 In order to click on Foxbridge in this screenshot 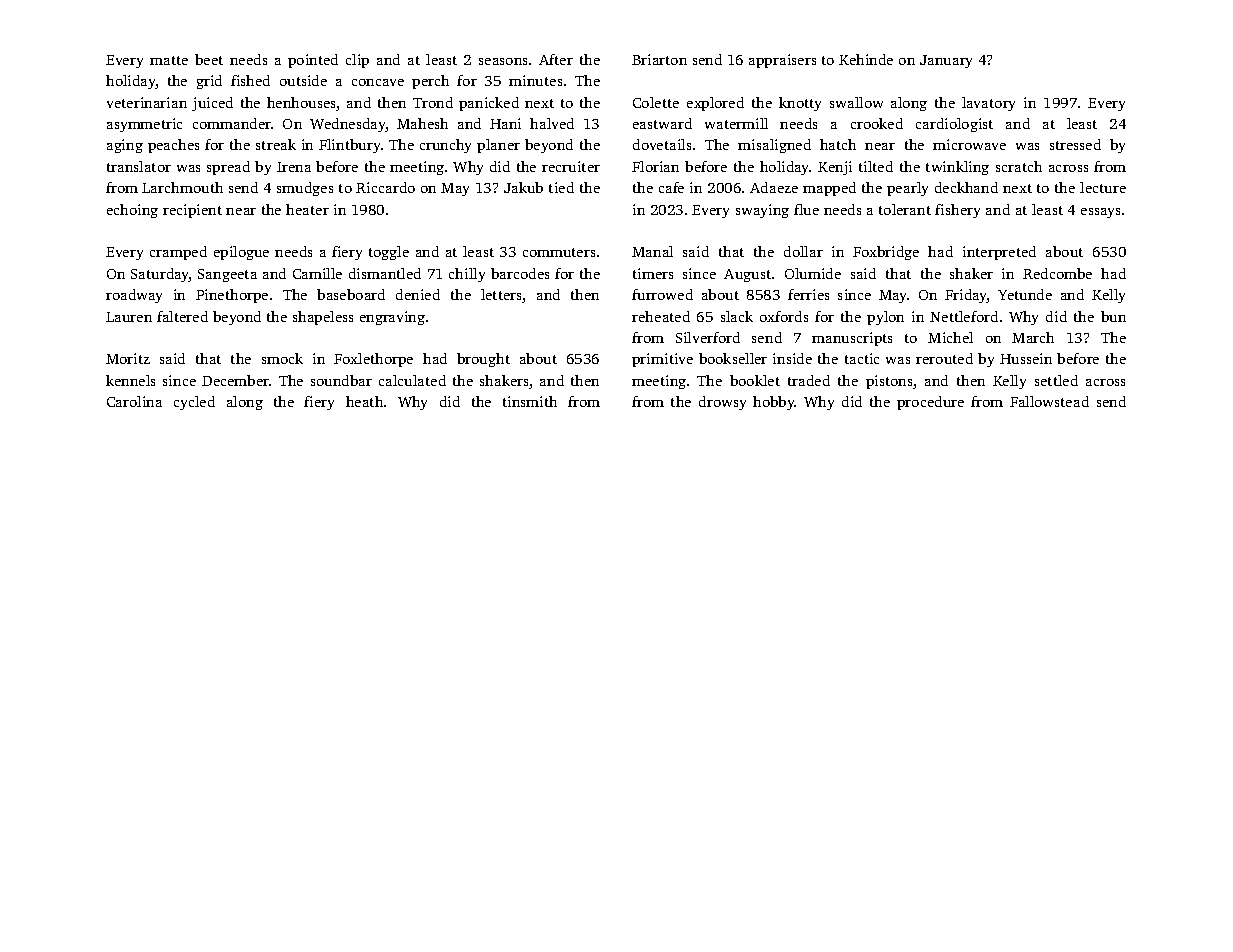, I will do `click(886, 253)`.
